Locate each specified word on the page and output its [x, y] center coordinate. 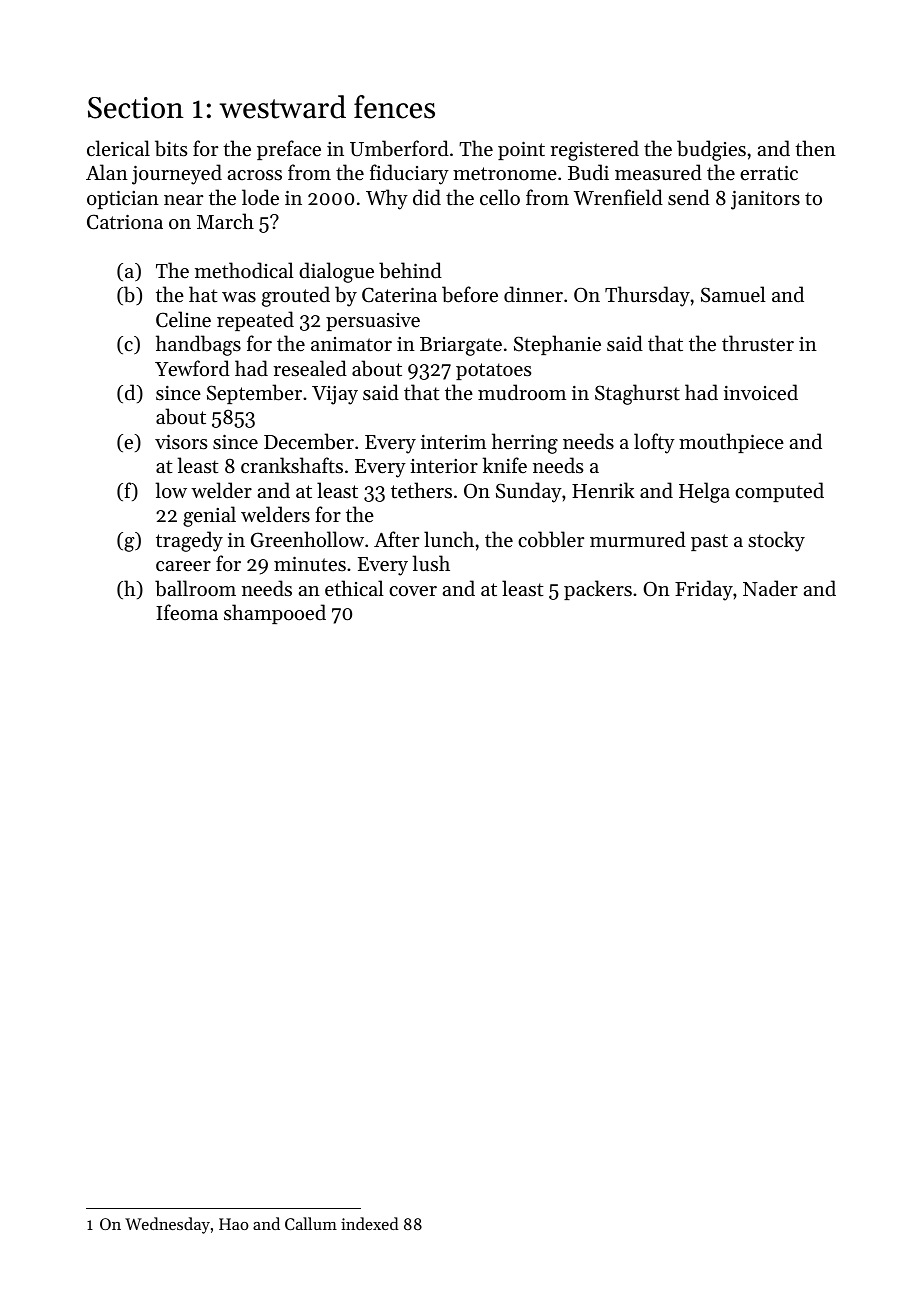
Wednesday [167, 1225]
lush [431, 563]
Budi [588, 172]
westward [283, 107]
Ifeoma [187, 612]
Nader [770, 588]
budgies [711, 150]
